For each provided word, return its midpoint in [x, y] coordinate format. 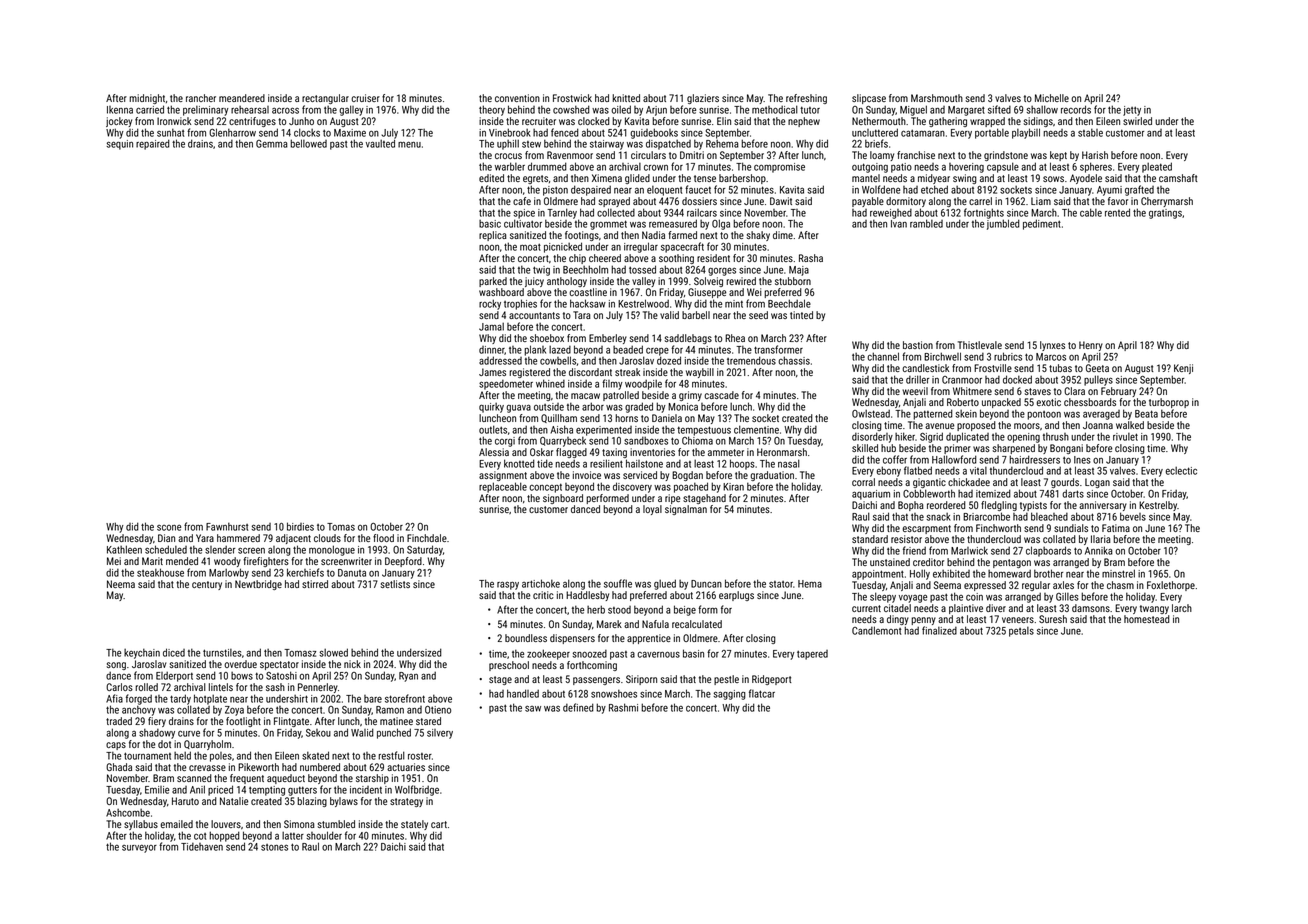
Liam [1041, 201]
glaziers [703, 99]
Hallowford [954, 459]
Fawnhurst [227, 526]
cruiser [365, 98]
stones [274, 847]
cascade [721, 395]
